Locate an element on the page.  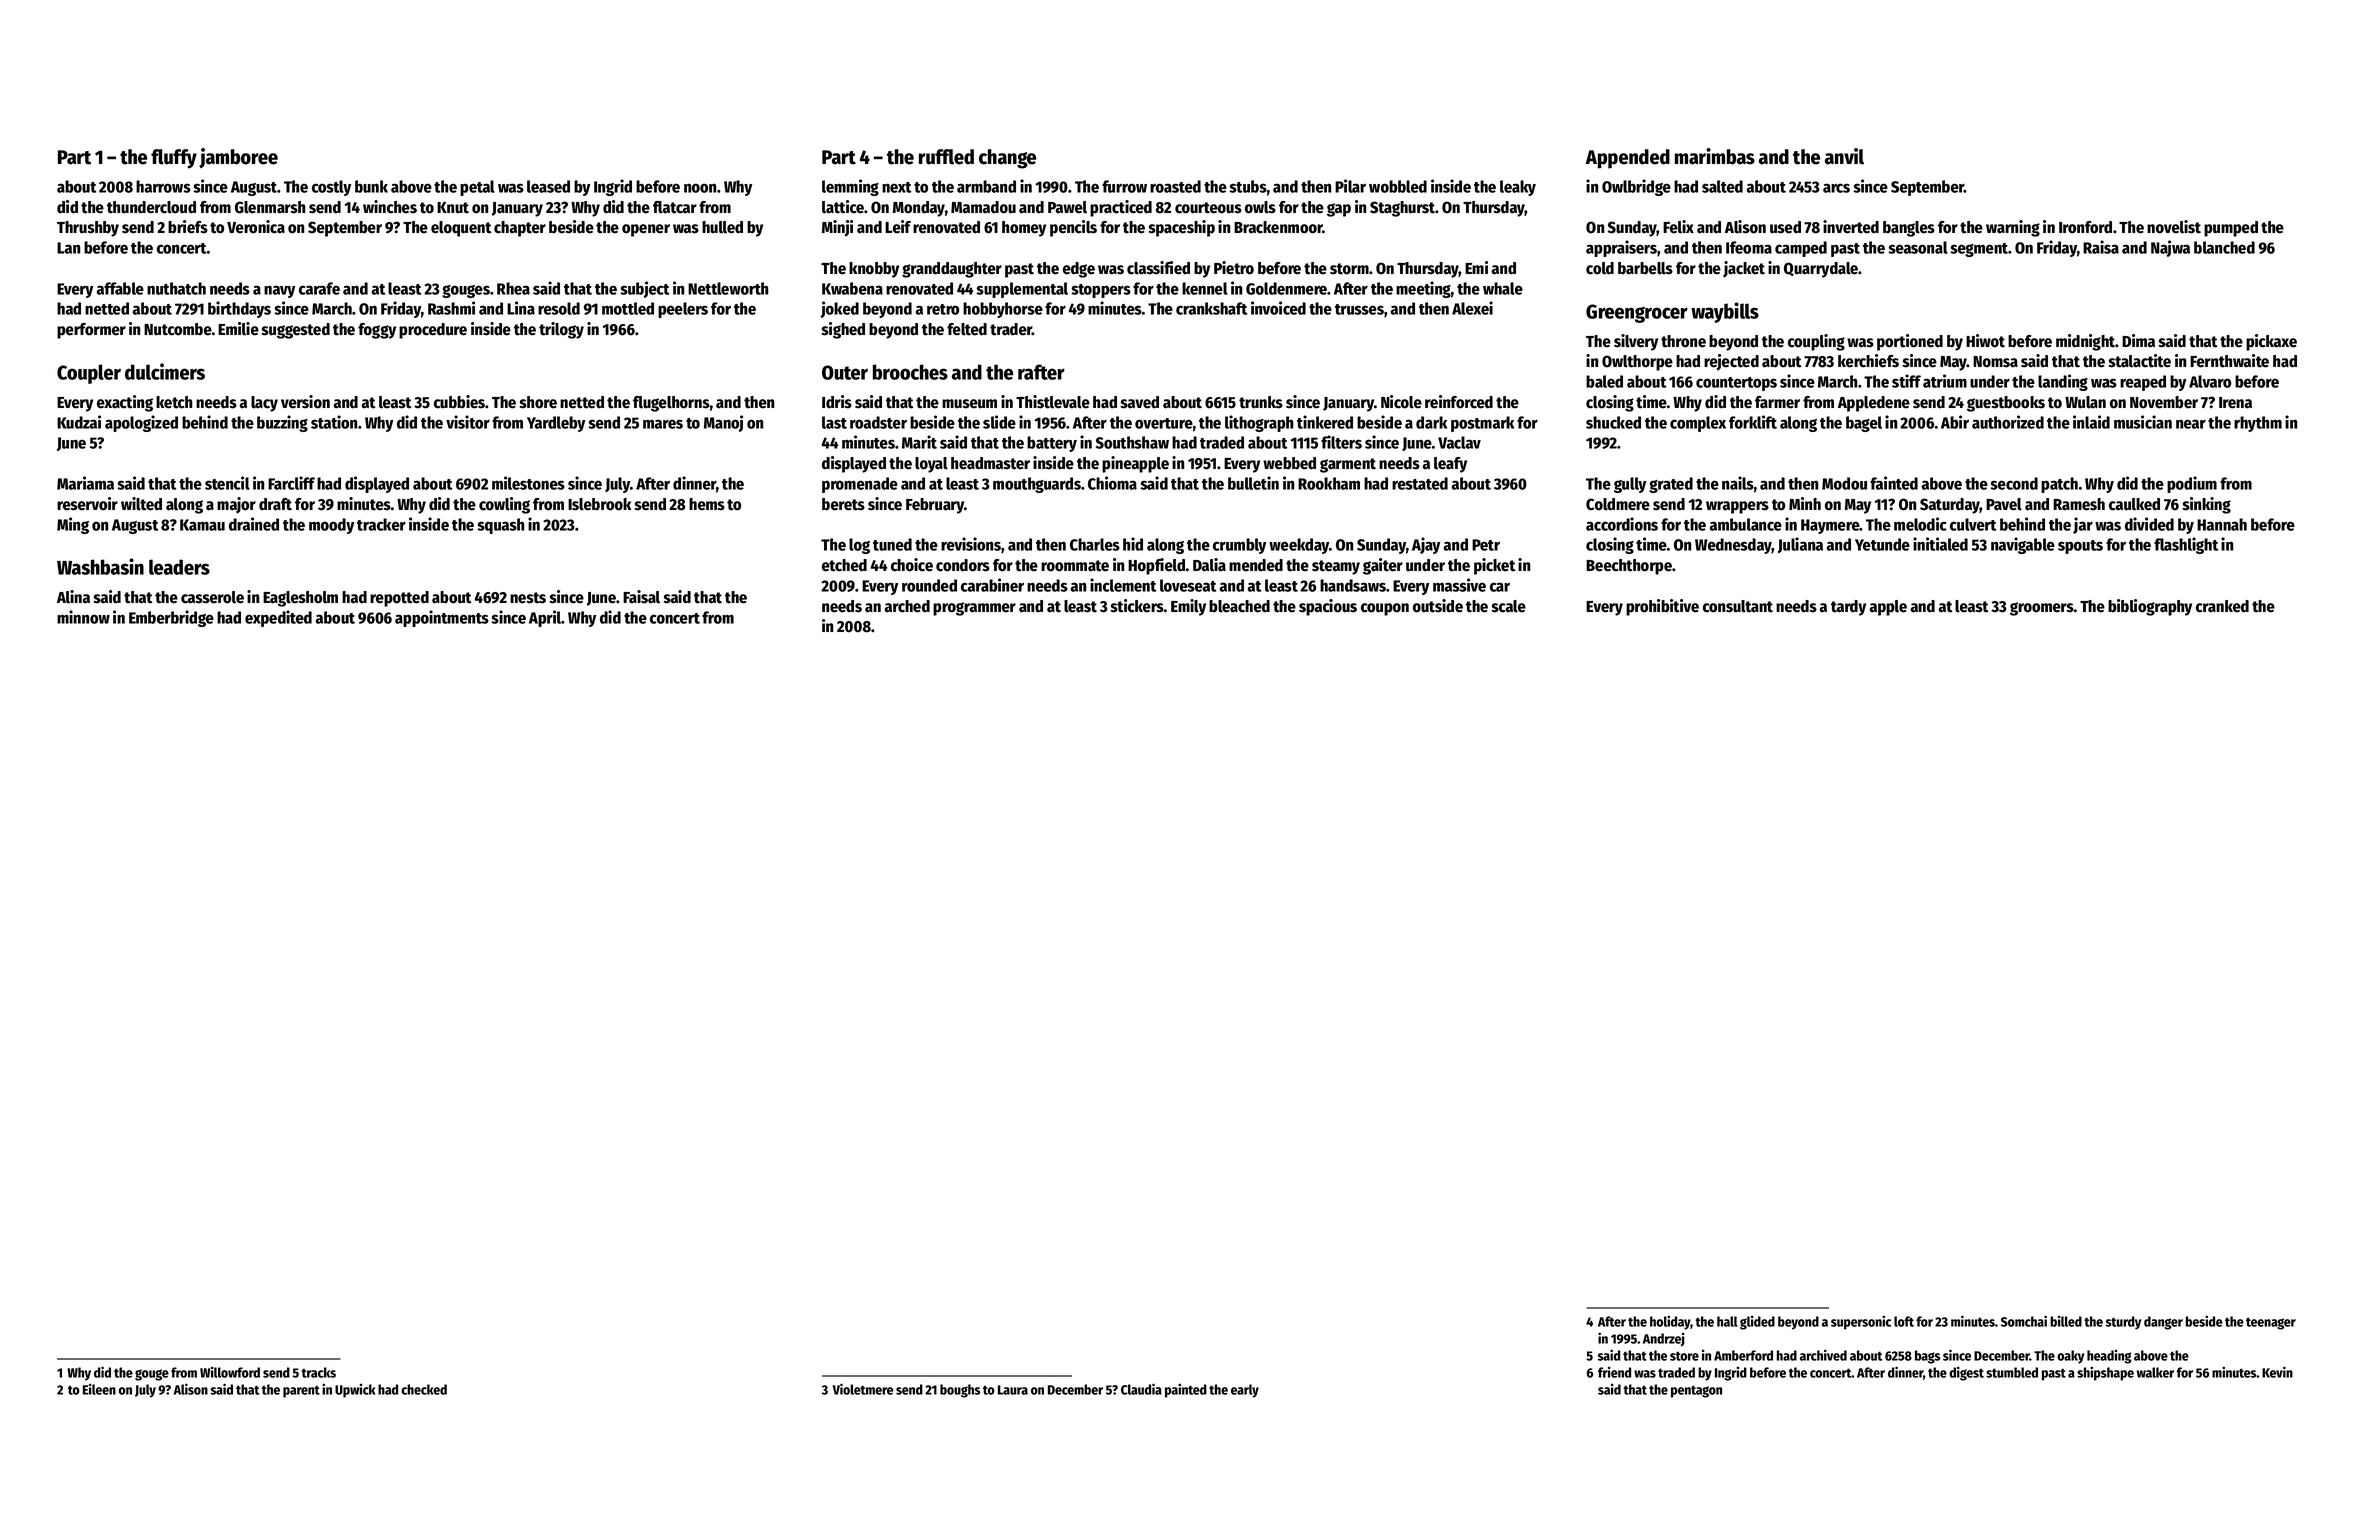
jamboree is located at coordinates (238, 158).
